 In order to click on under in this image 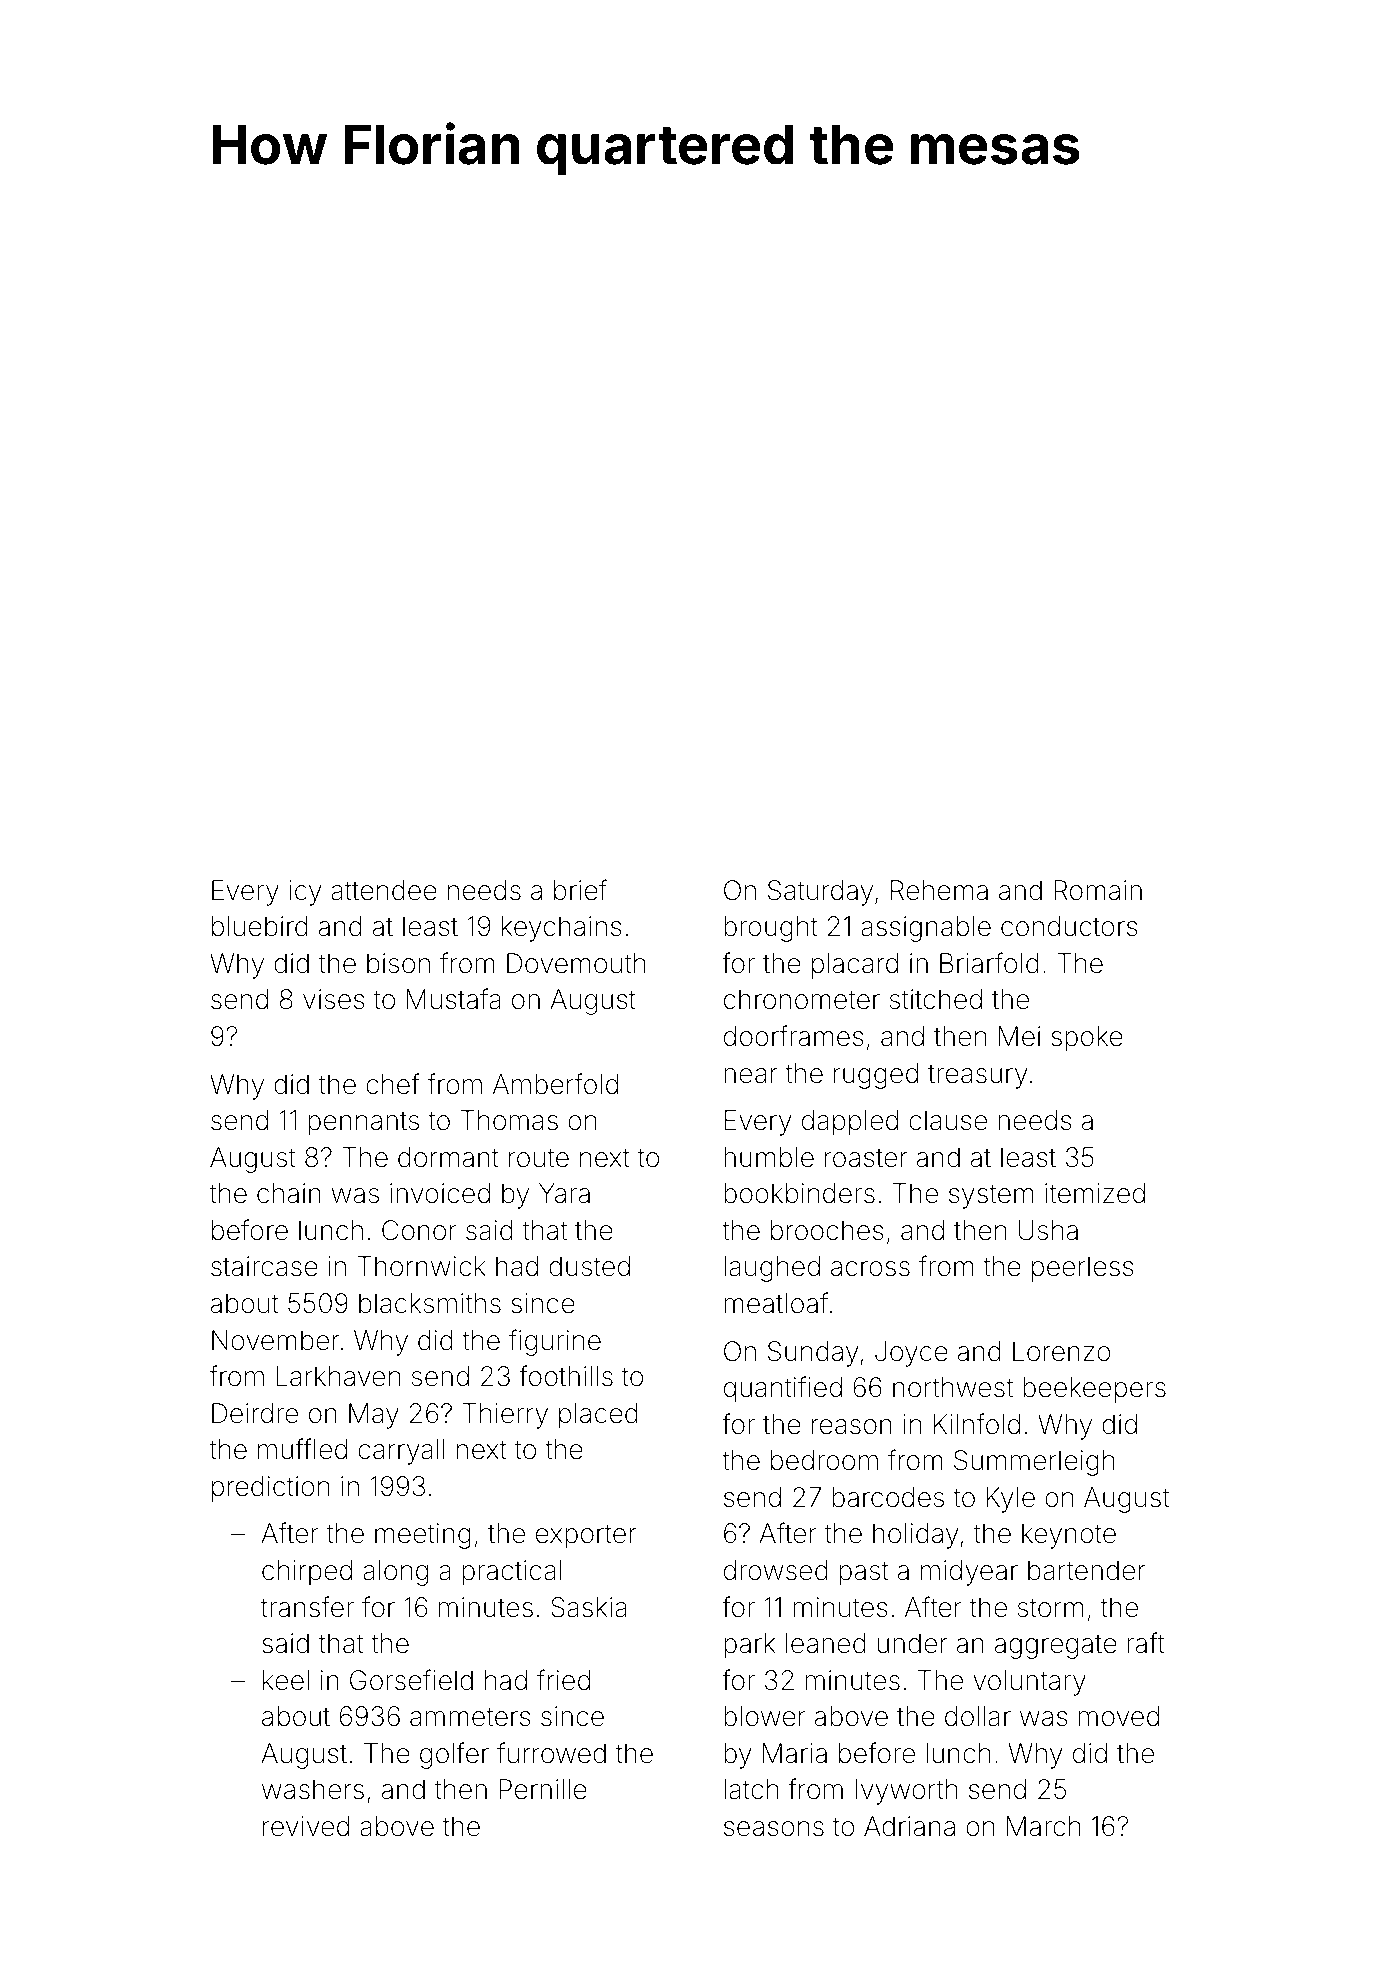, I will do `click(912, 1643)`.
